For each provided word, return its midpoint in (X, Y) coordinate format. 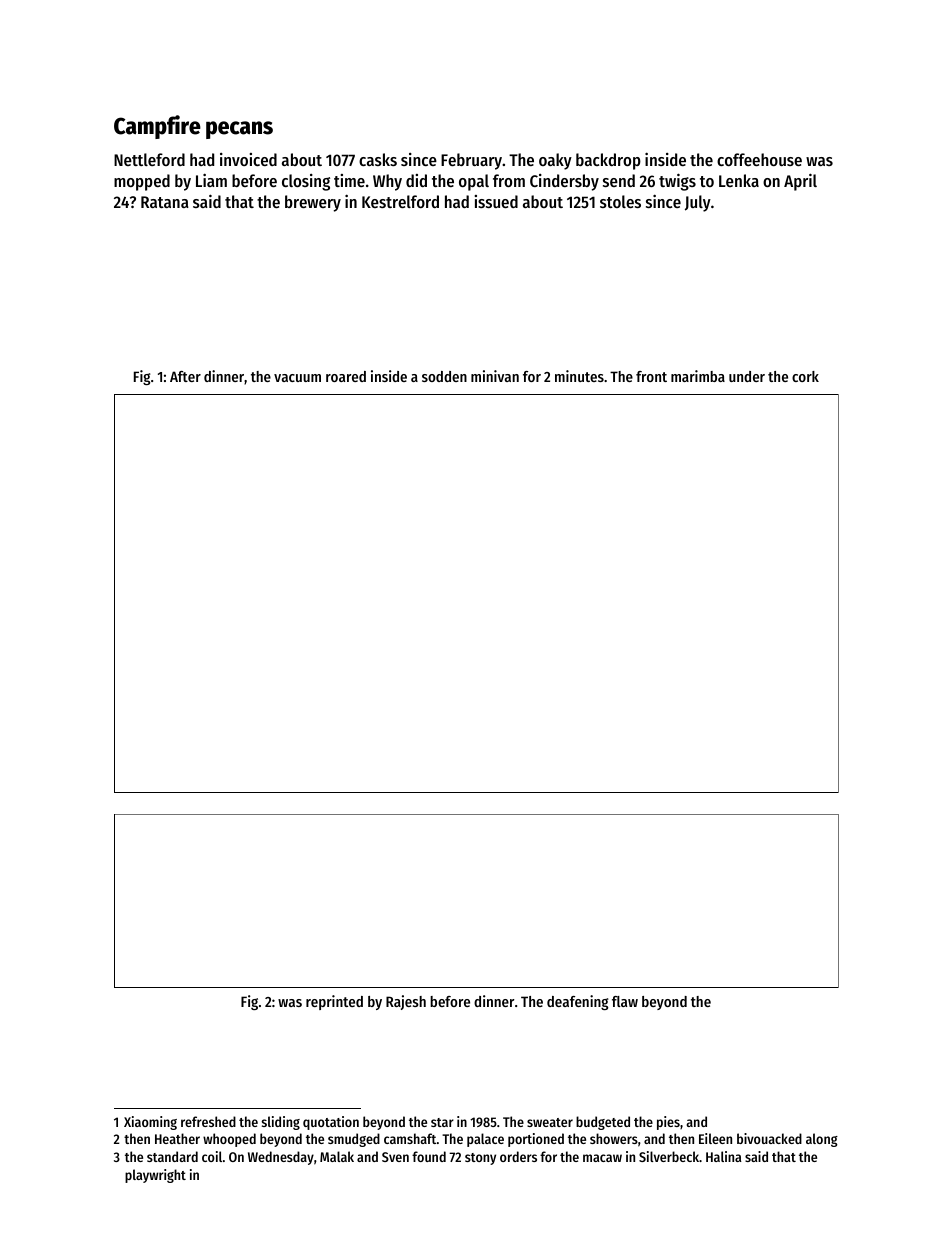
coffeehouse (759, 159)
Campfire (157, 127)
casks (378, 159)
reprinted (334, 1002)
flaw (625, 1001)
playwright (155, 1176)
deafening (577, 1002)
